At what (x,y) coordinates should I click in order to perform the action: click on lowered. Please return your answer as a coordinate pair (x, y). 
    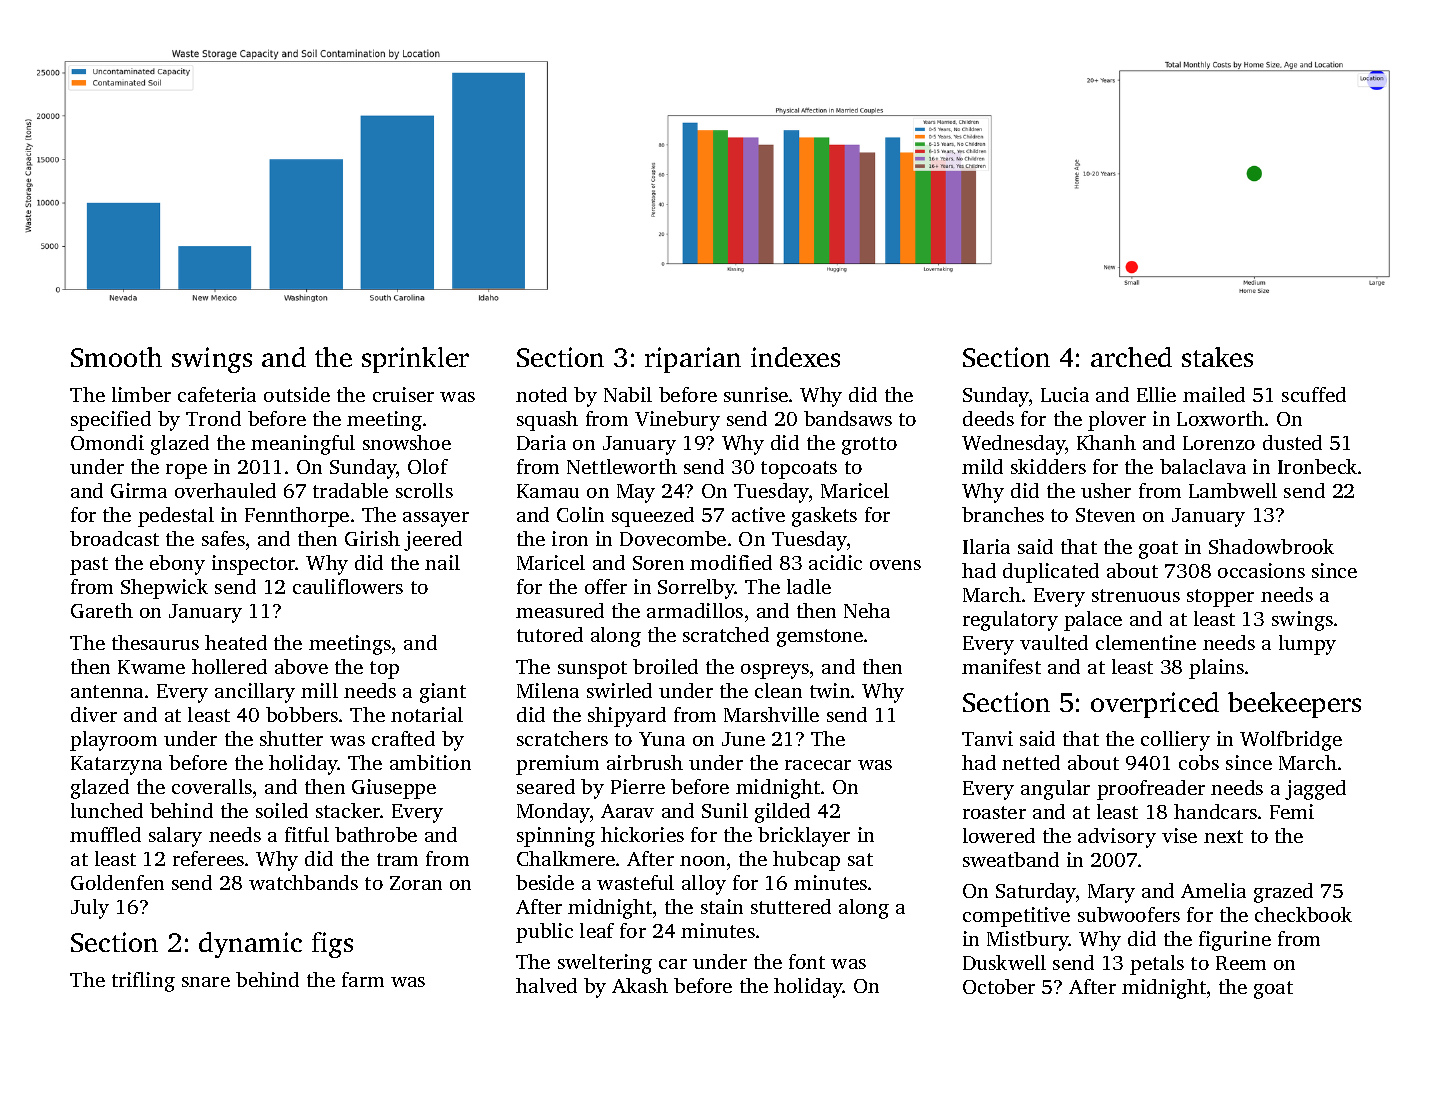
    Looking at the image, I should click on (999, 835).
